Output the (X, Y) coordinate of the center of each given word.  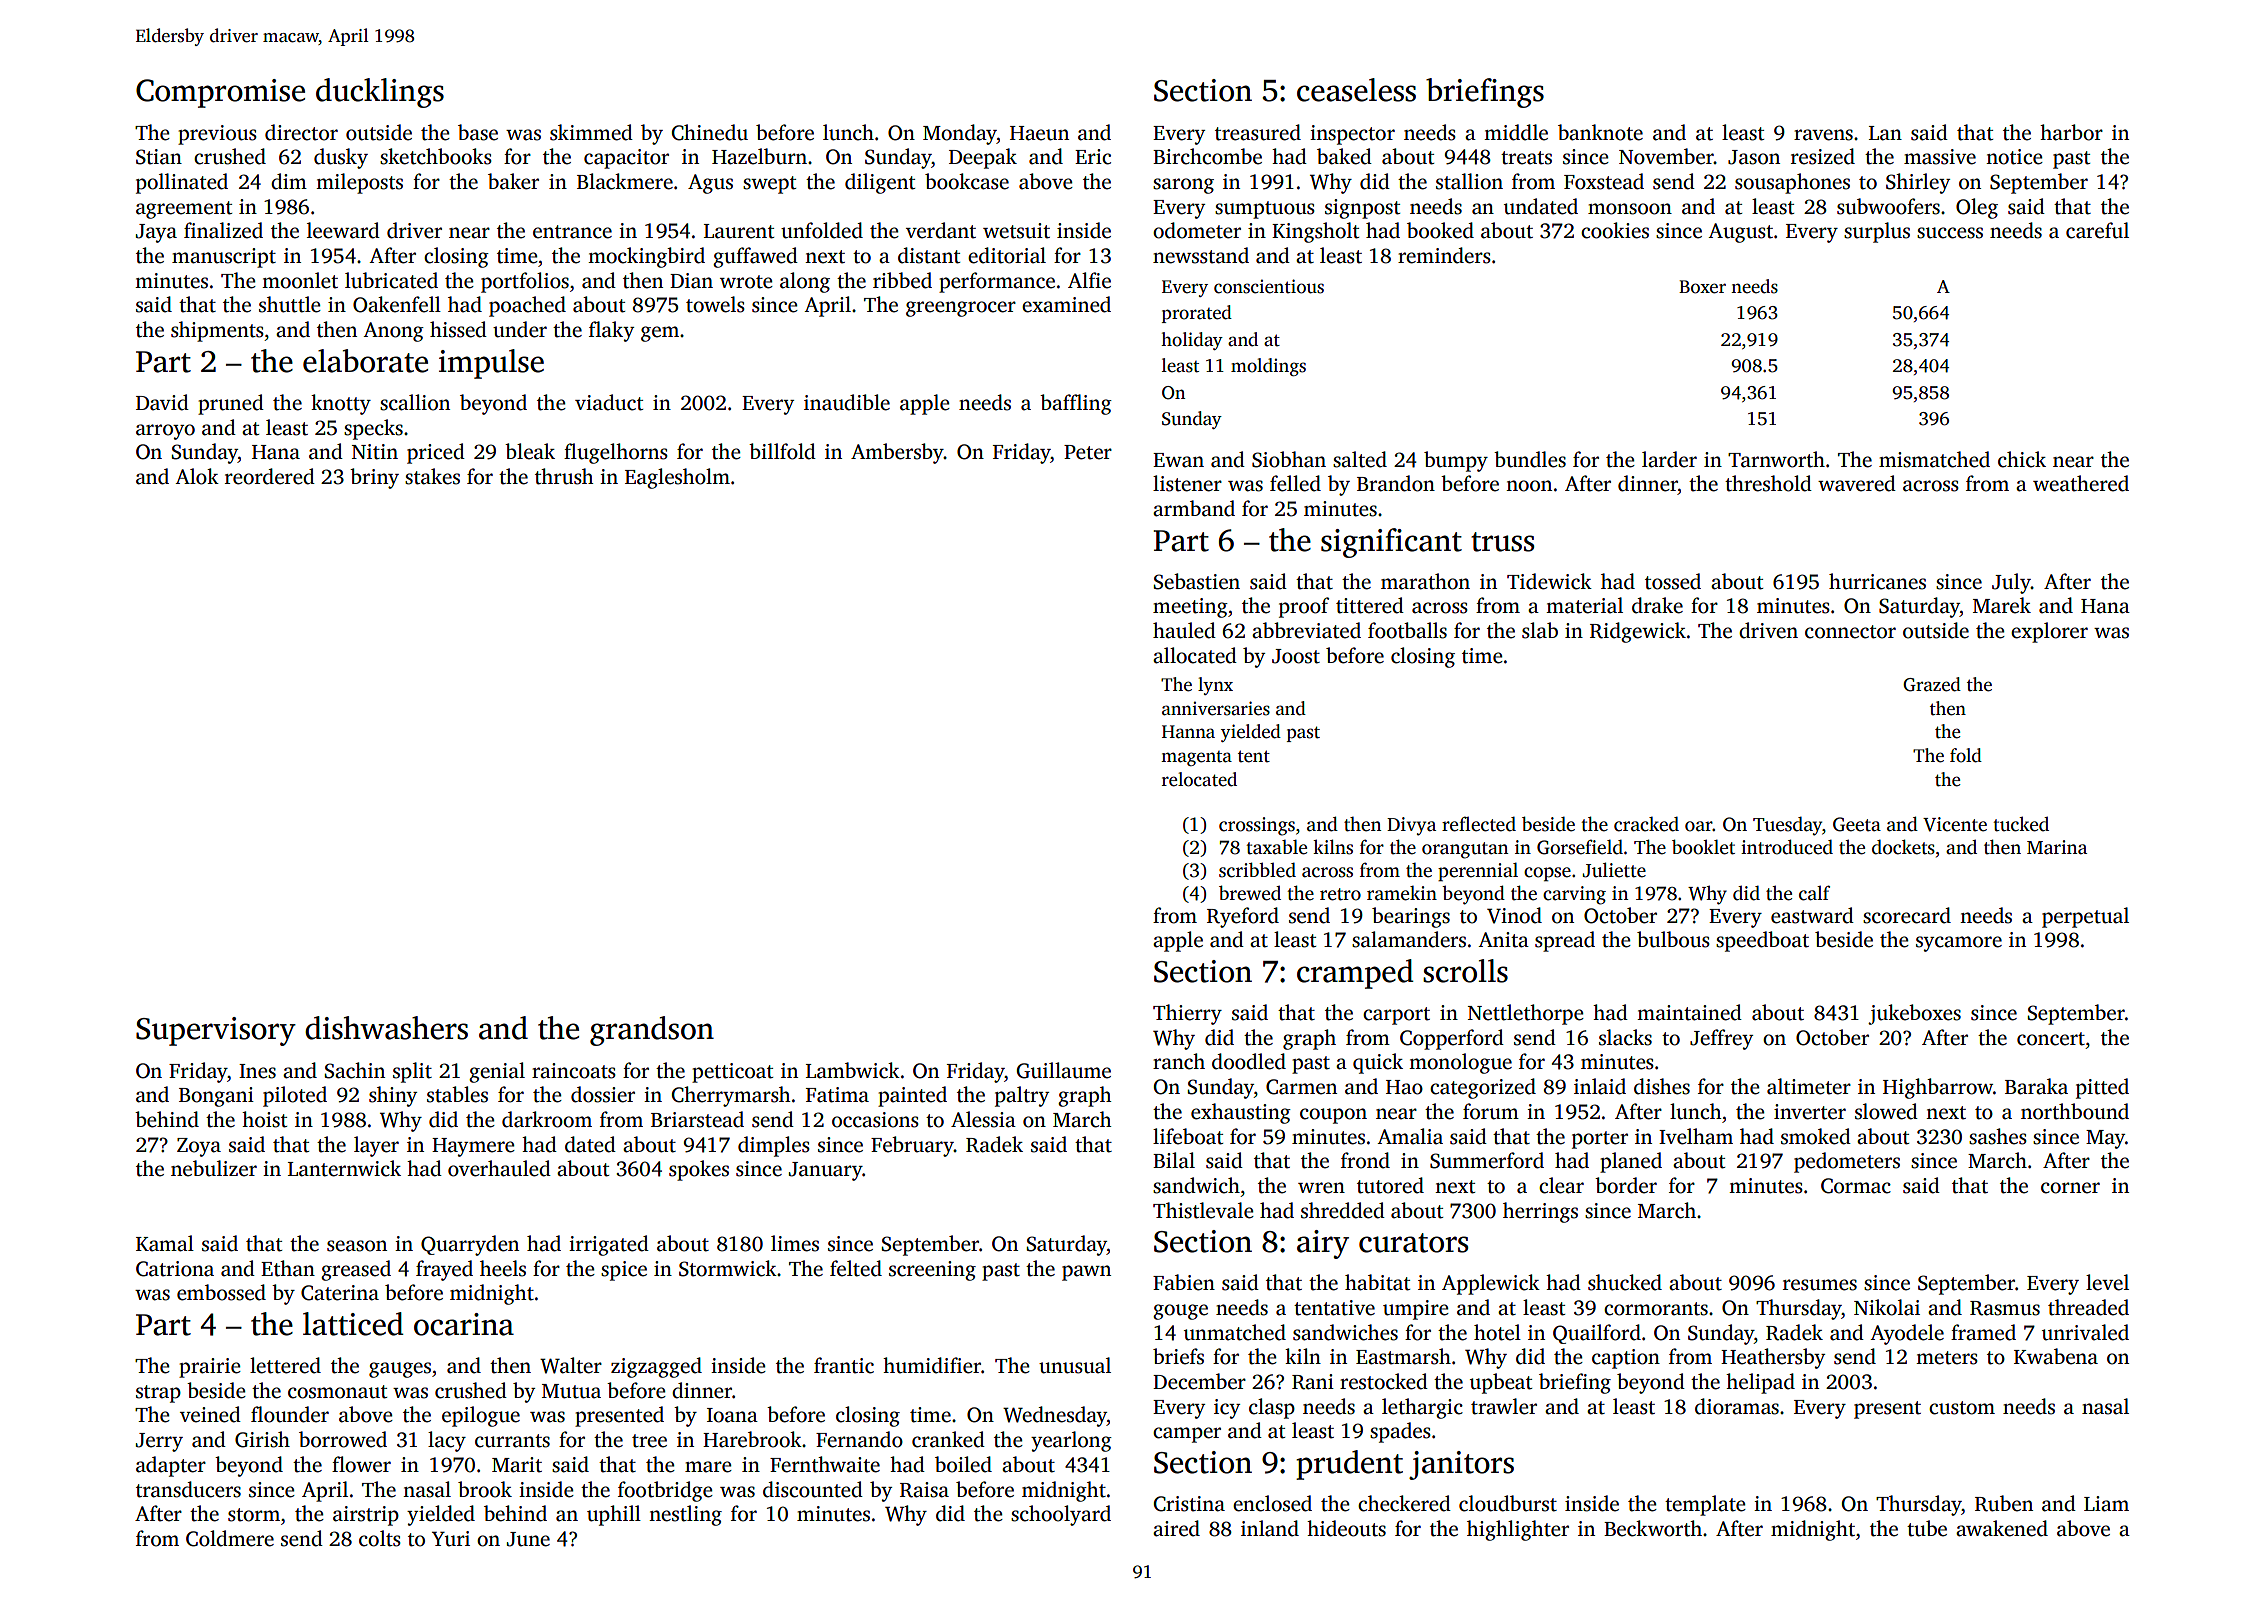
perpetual (2085, 917)
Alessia (983, 1119)
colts (380, 1538)
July (2011, 583)
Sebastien (1196, 581)
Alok (197, 476)
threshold (1768, 483)
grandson (652, 1031)
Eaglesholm (677, 478)
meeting (1190, 608)
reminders (1444, 255)
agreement (184, 210)
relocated (1199, 779)
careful (2097, 230)
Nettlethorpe (1526, 1014)
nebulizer (214, 1168)
